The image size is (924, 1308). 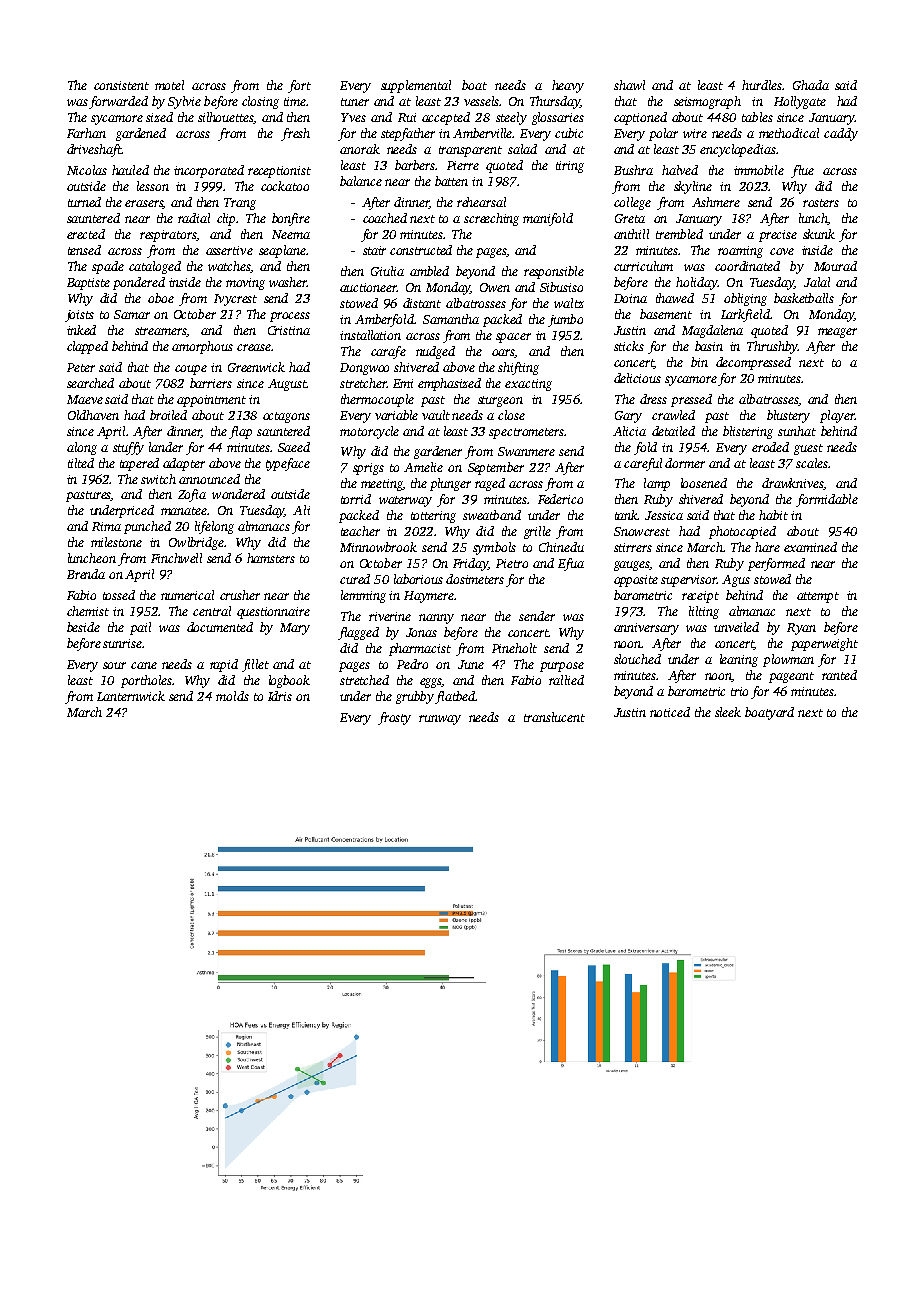 I want to click on transparent, so click(x=470, y=151).
